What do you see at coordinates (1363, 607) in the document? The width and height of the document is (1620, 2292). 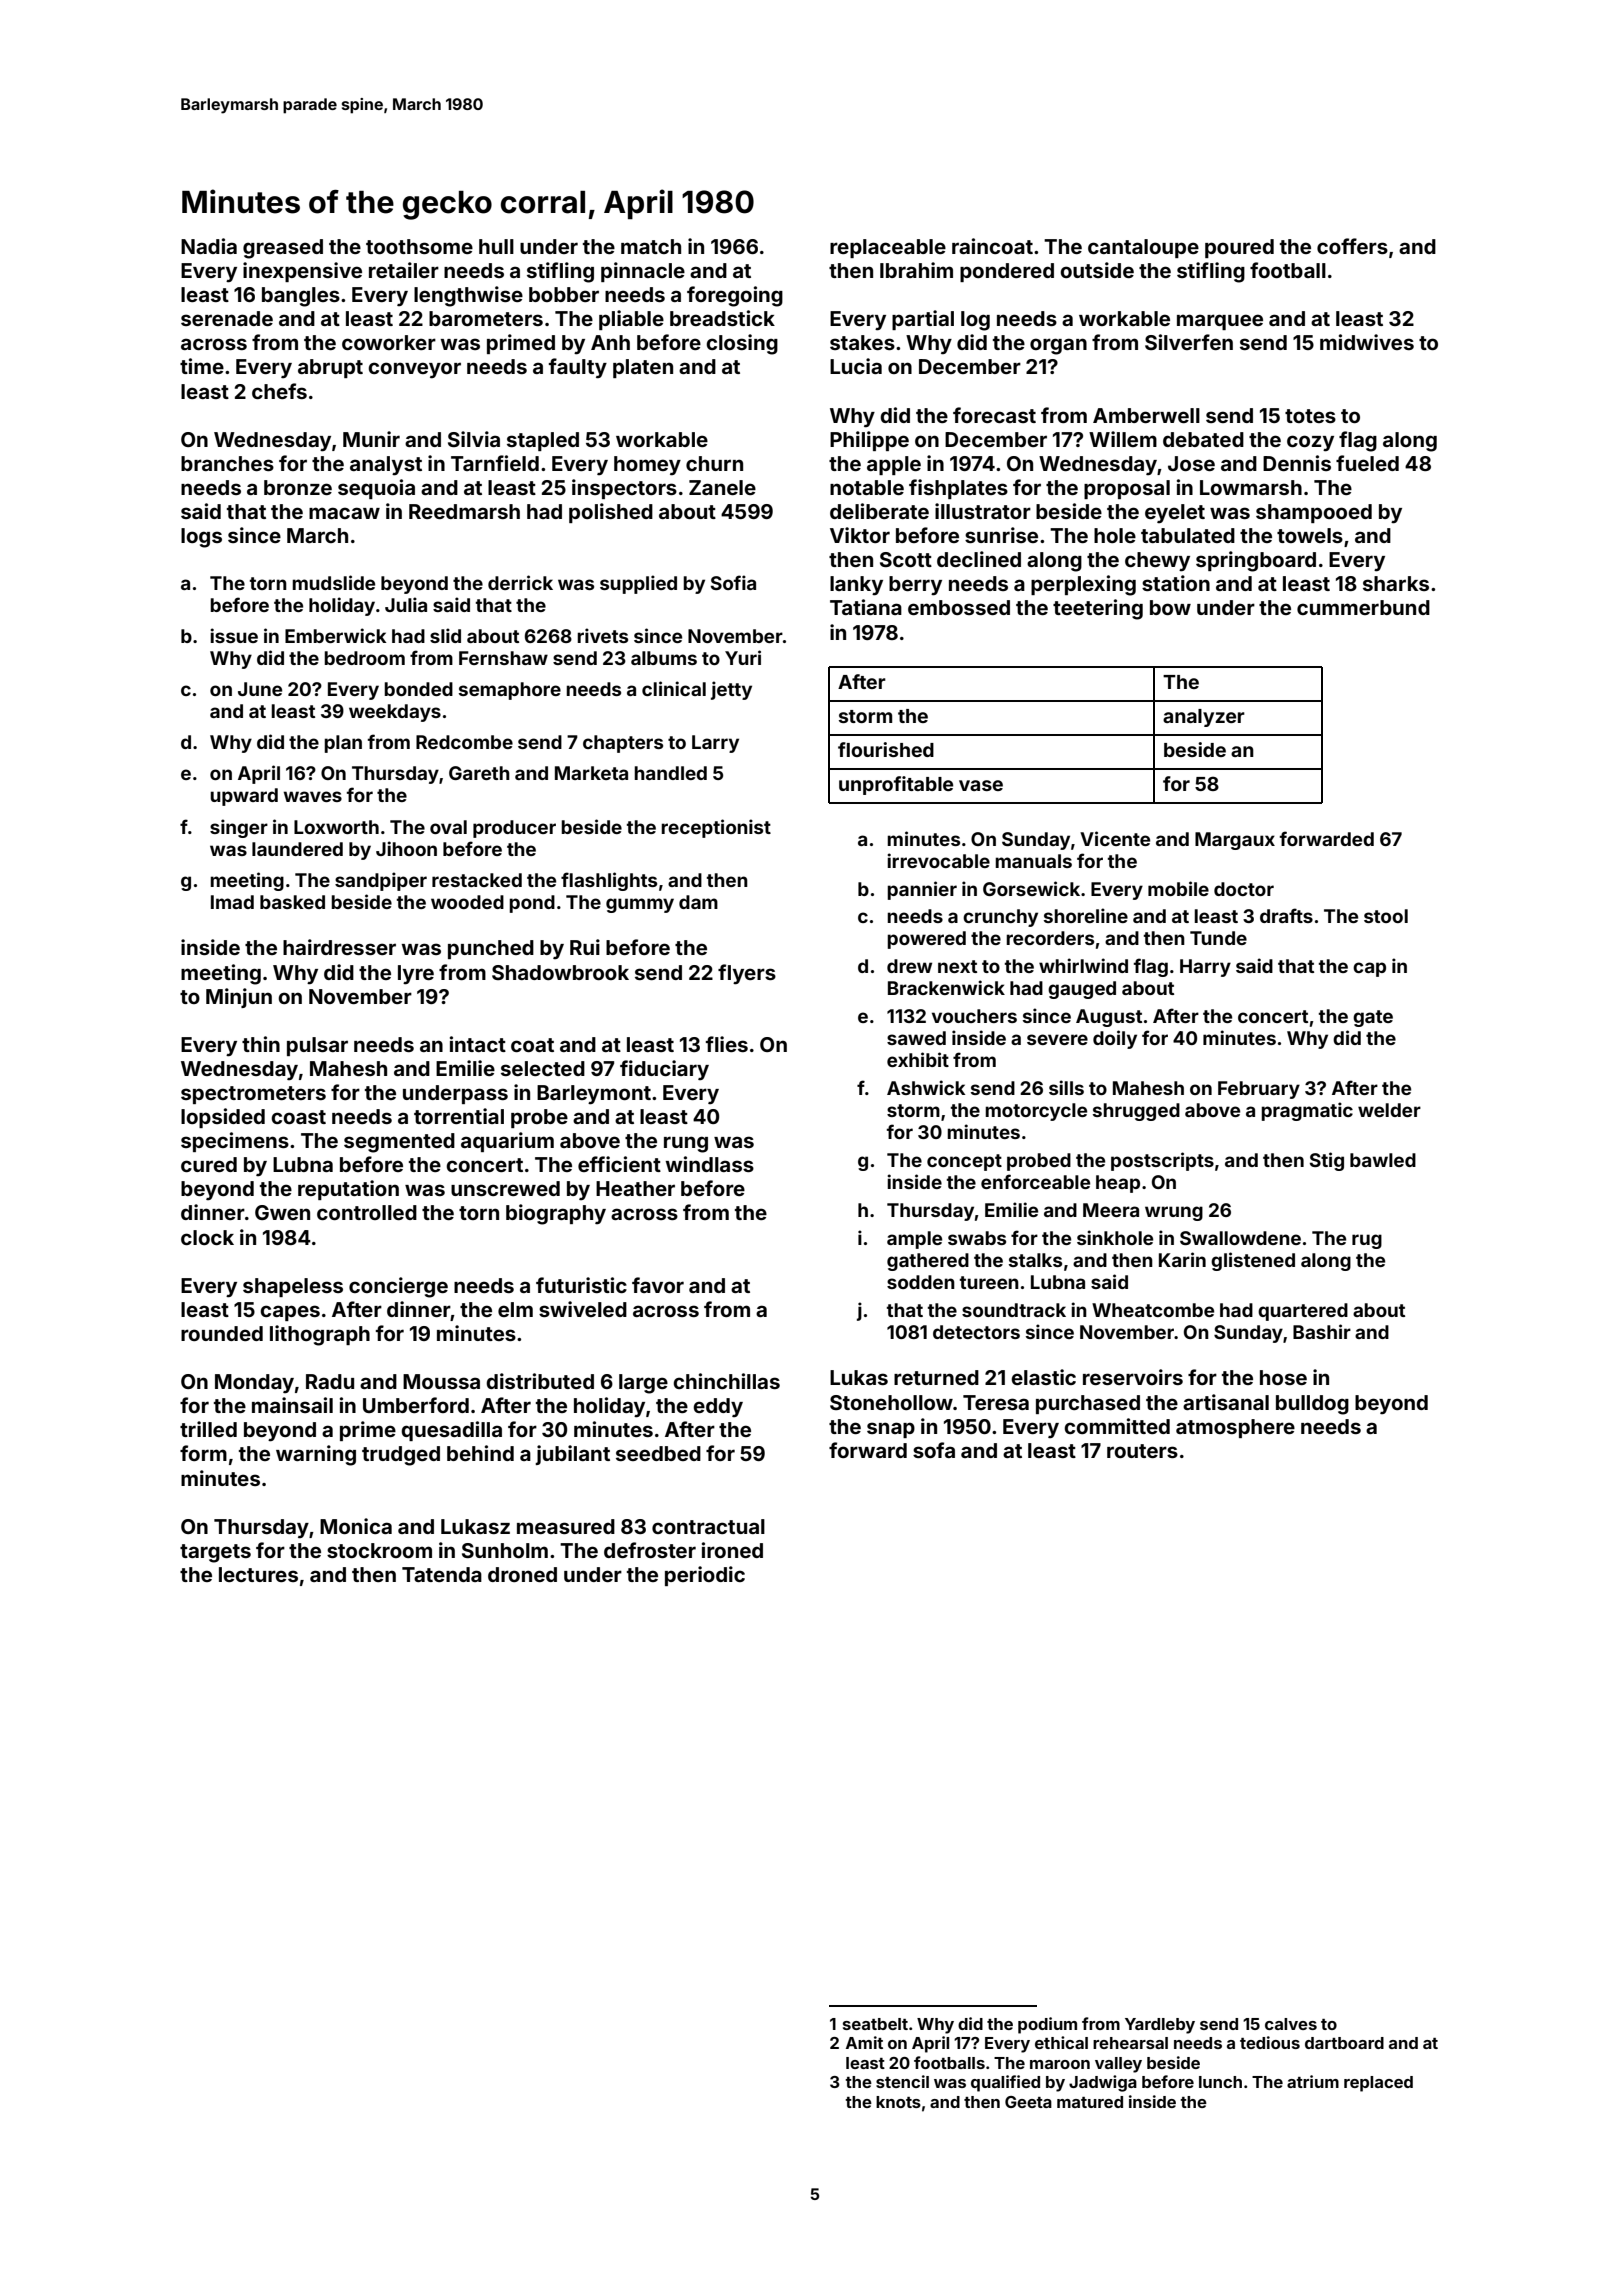 I see `cummerbund` at bounding box center [1363, 607].
